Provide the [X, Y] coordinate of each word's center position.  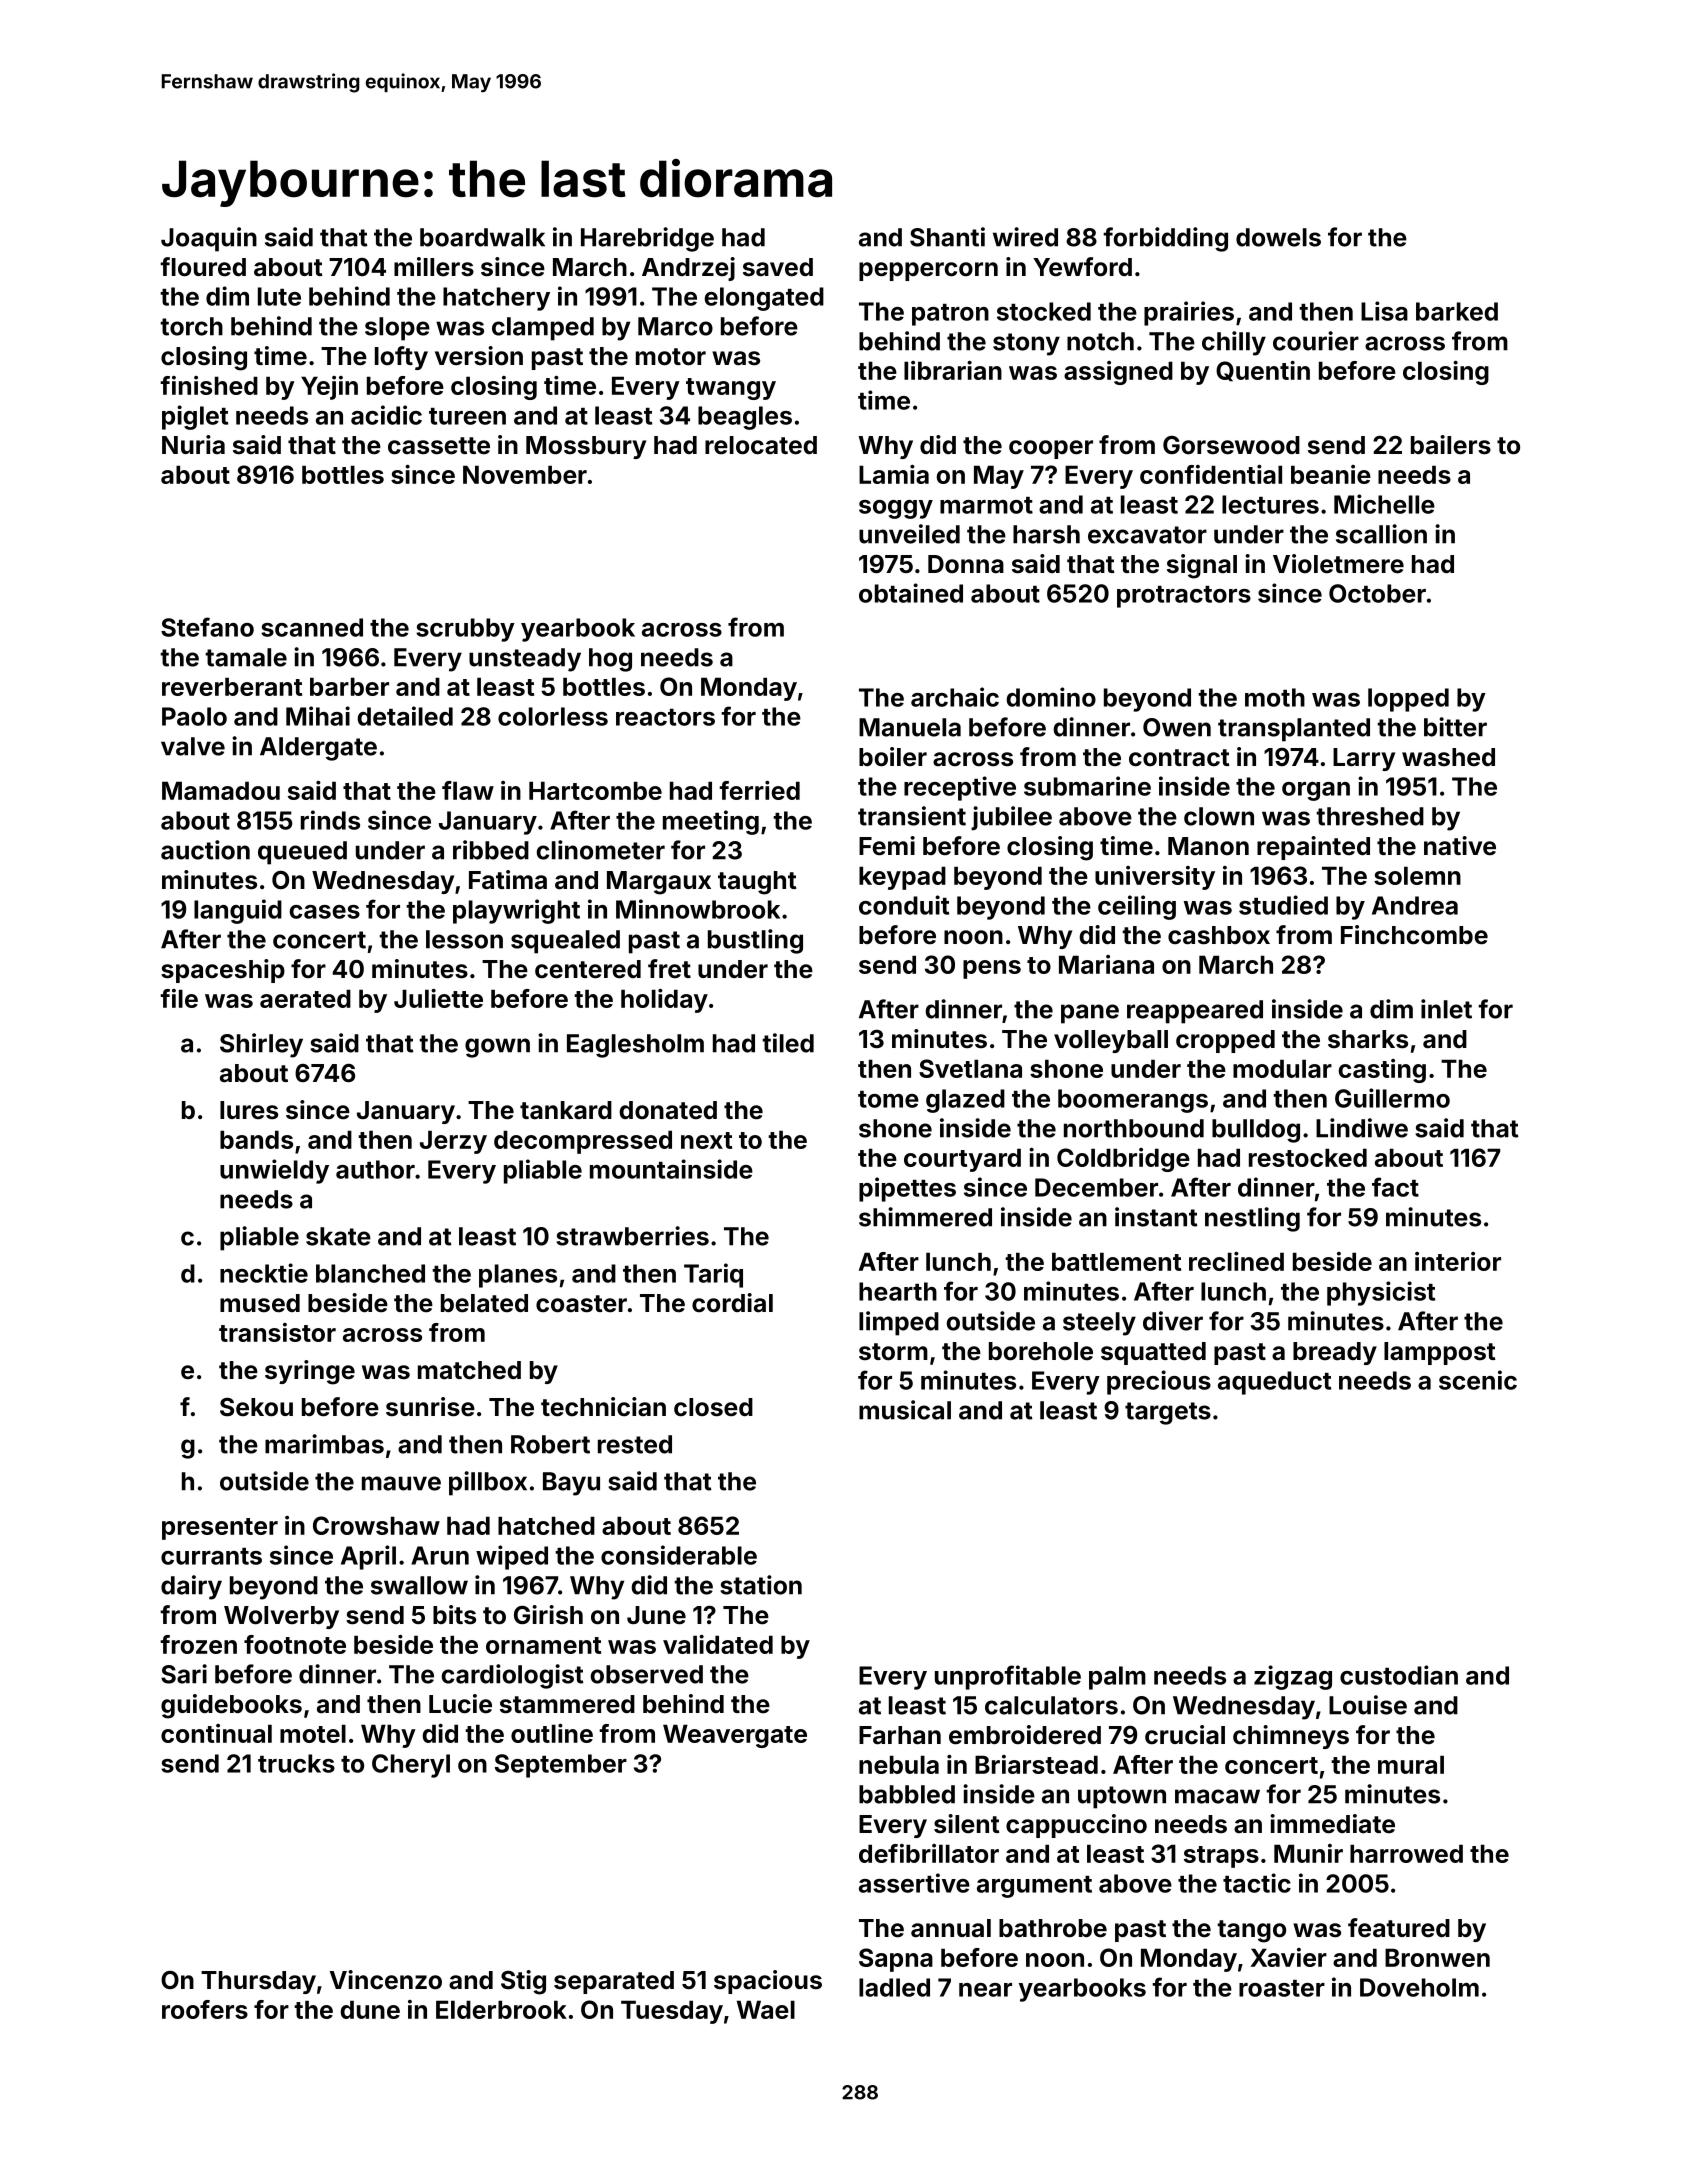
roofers [205, 2009]
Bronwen [1437, 1957]
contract [1179, 758]
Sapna [896, 1960]
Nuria [193, 444]
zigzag [1293, 1677]
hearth [898, 1291]
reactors [665, 717]
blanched [370, 1273]
